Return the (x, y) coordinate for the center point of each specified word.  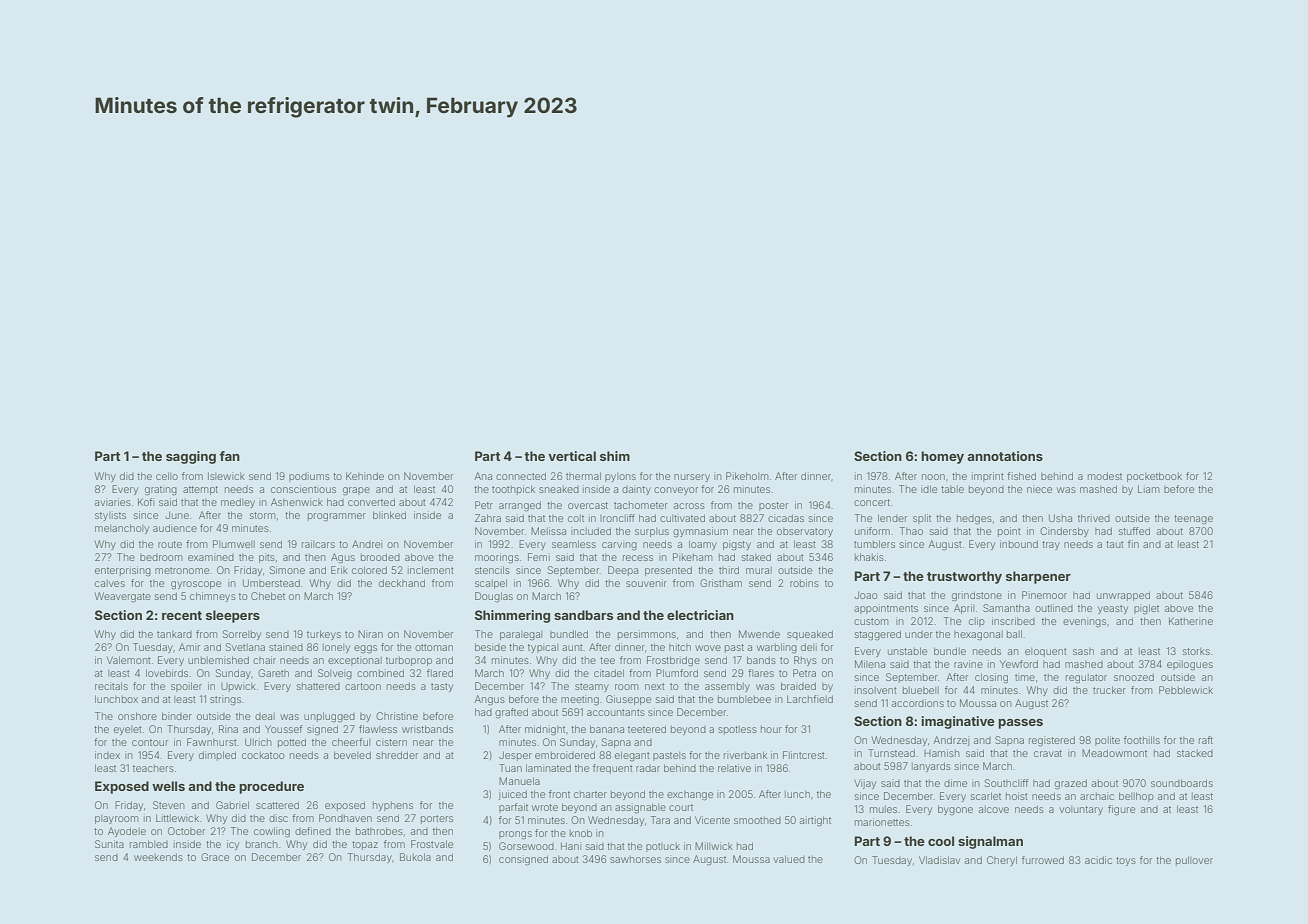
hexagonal (978, 636)
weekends (158, 857)
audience (175, 528)
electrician (700, 615)
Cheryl (1002, 861)
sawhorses (635, 859)
